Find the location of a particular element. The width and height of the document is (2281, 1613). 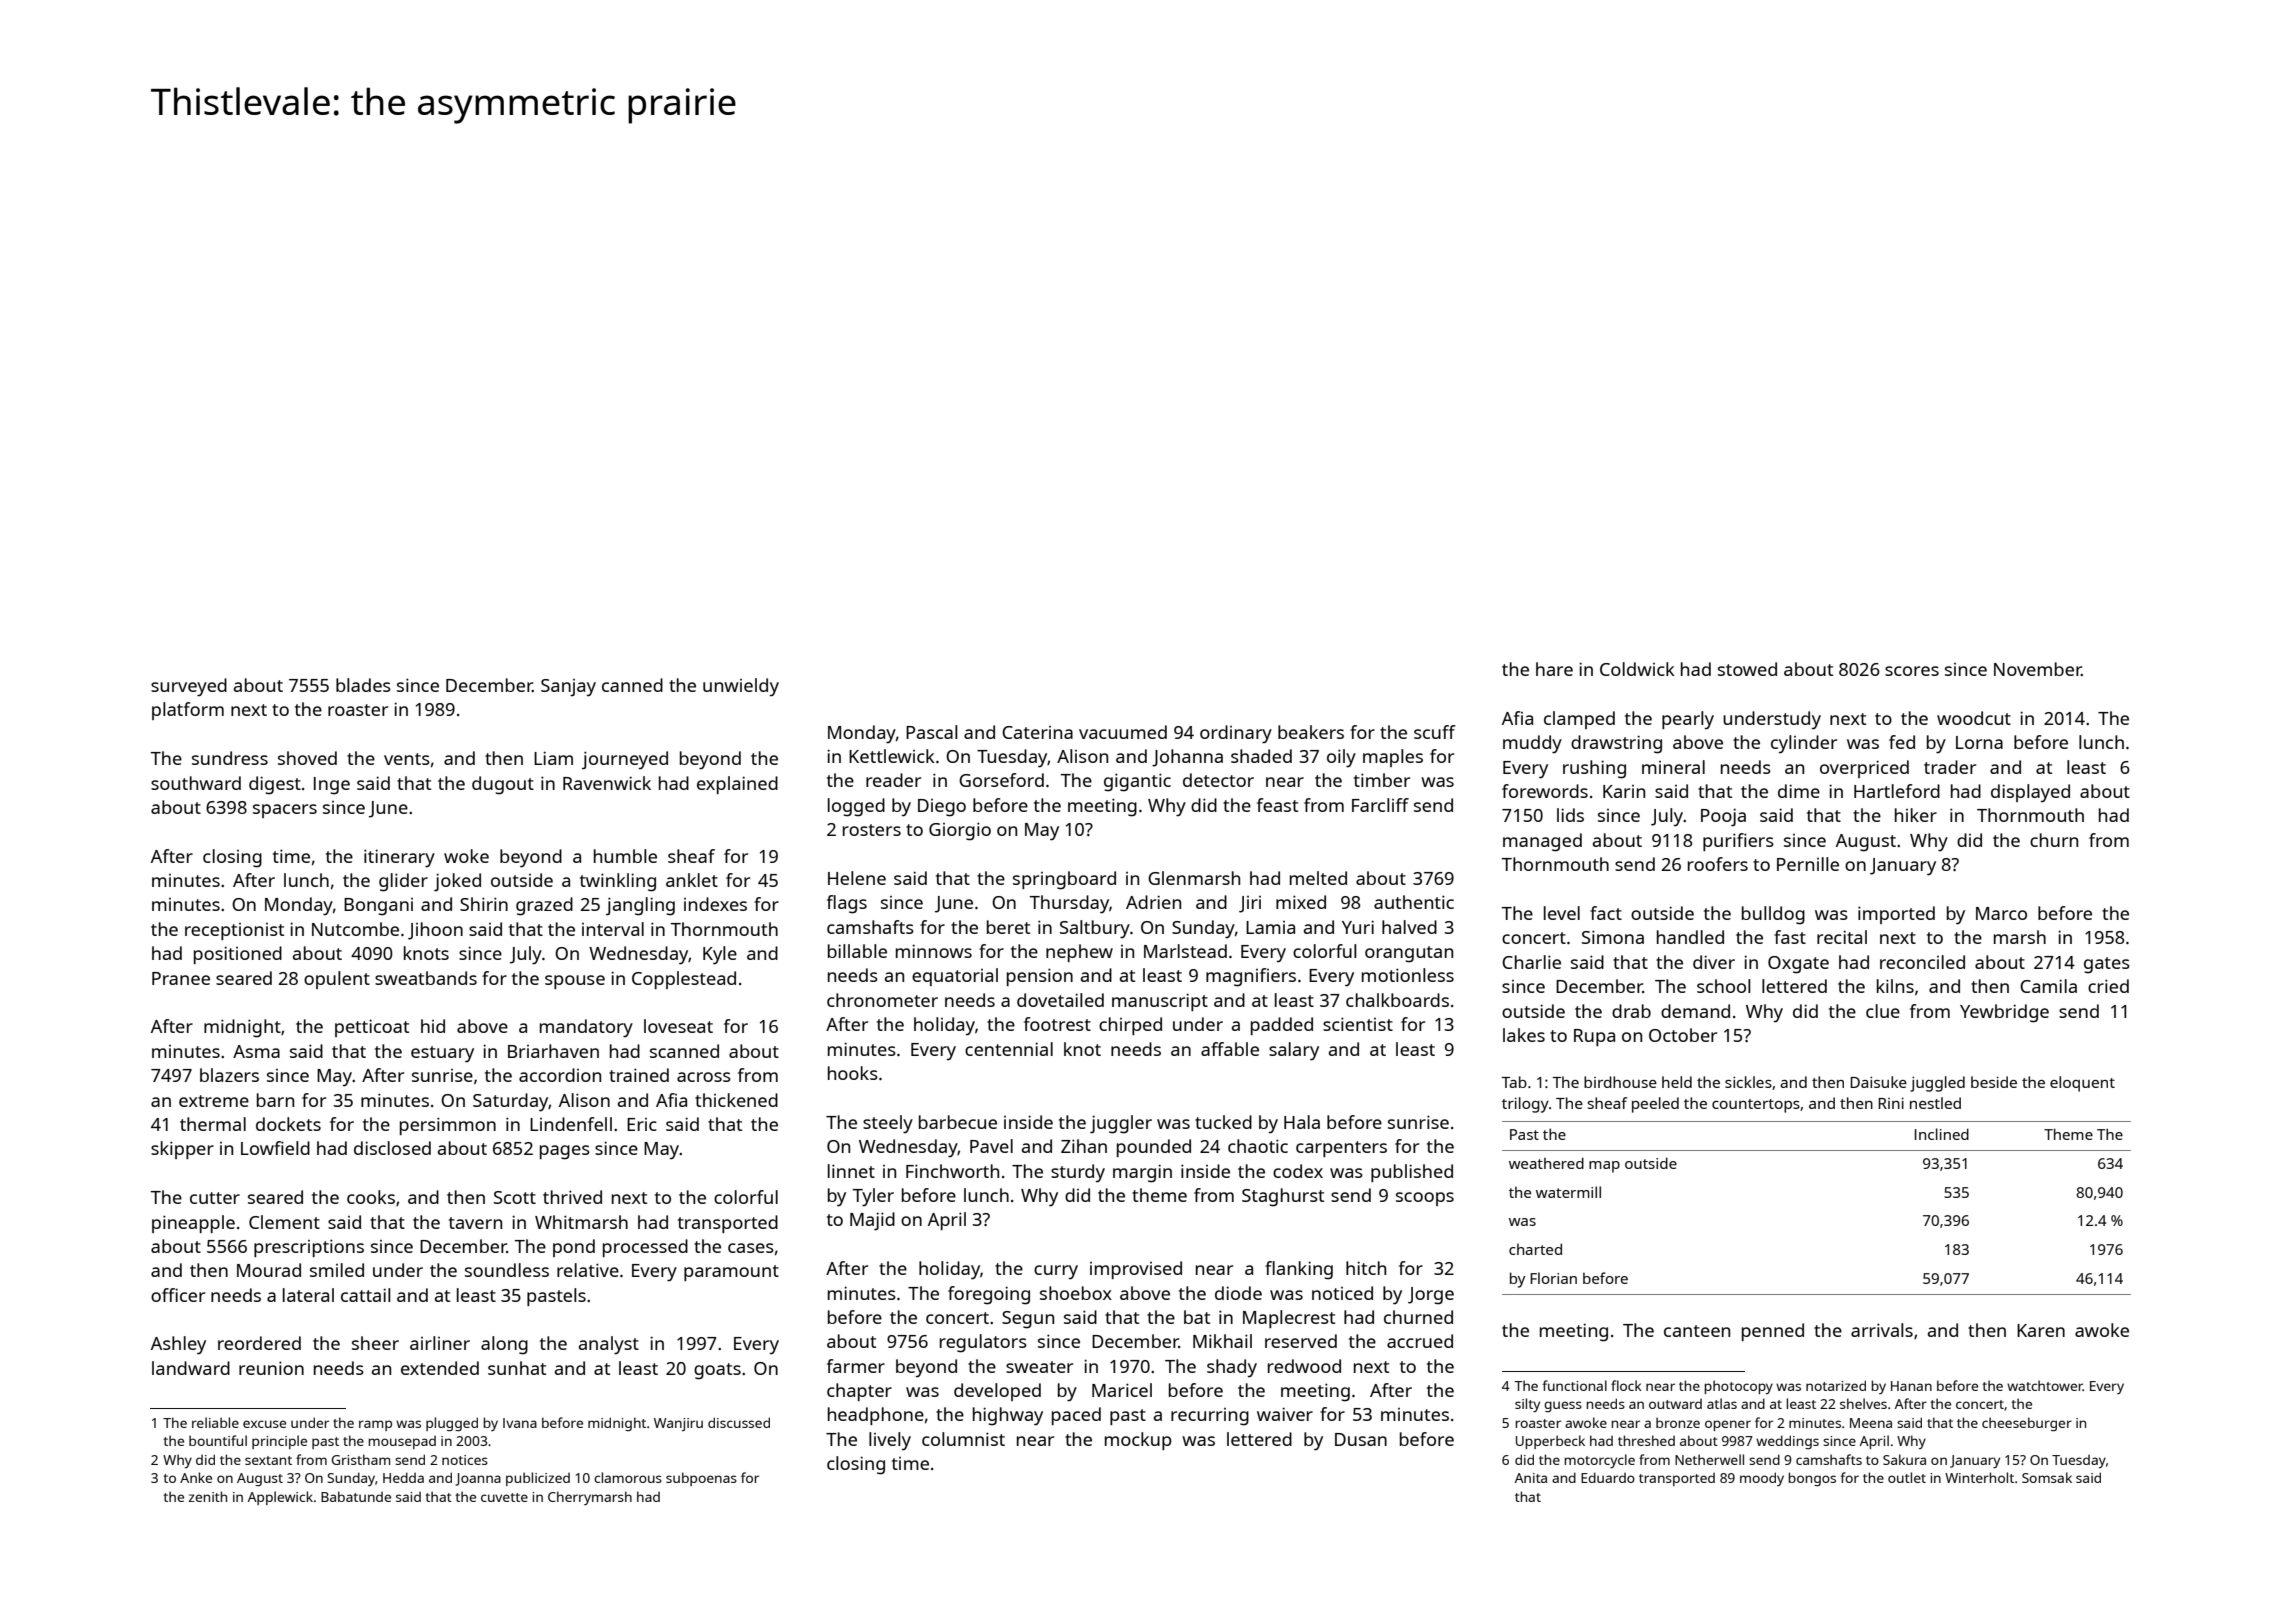

margin is located at coordinates (1142, 1173).
